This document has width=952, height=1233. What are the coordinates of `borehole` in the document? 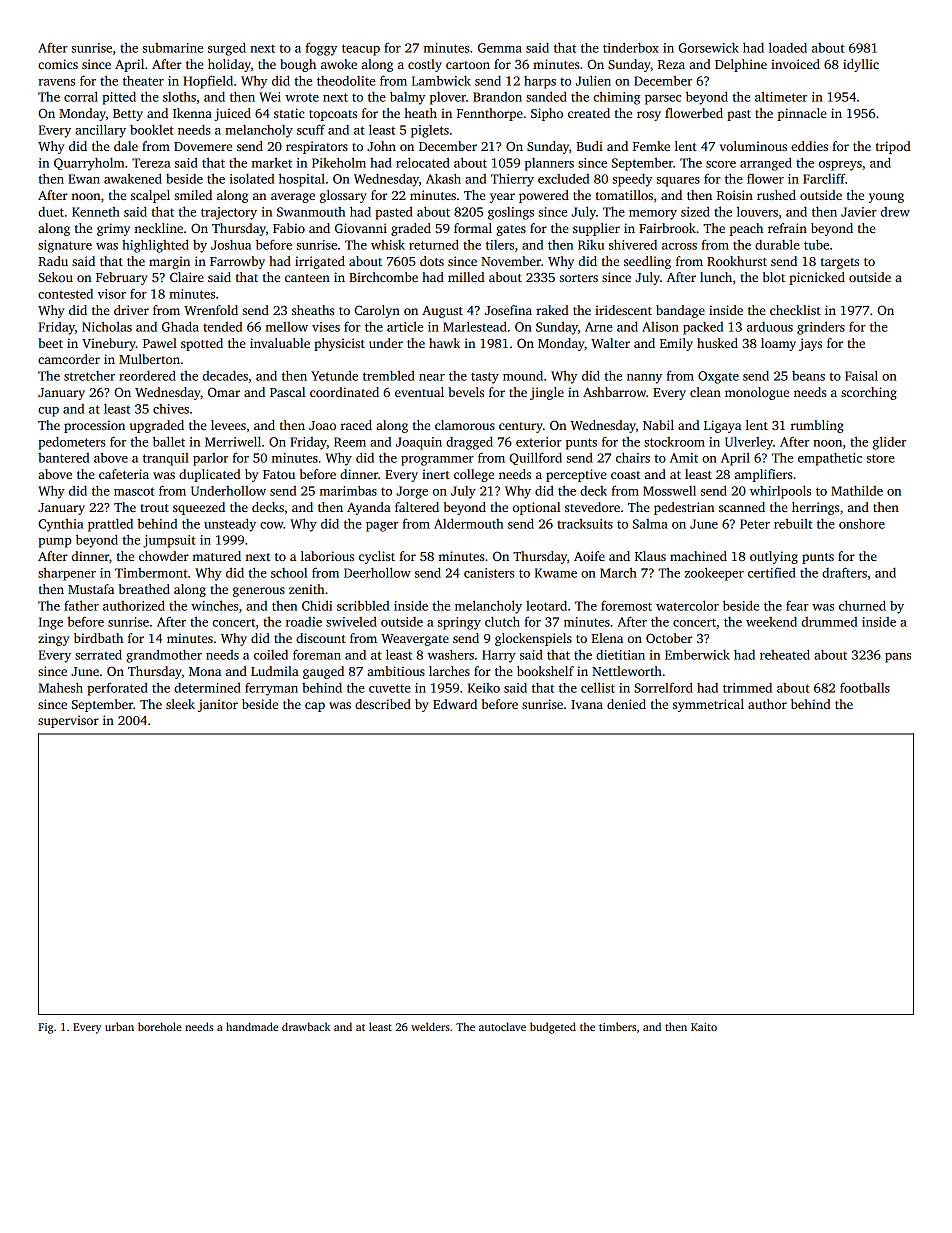 It's located at (160, 1026).
